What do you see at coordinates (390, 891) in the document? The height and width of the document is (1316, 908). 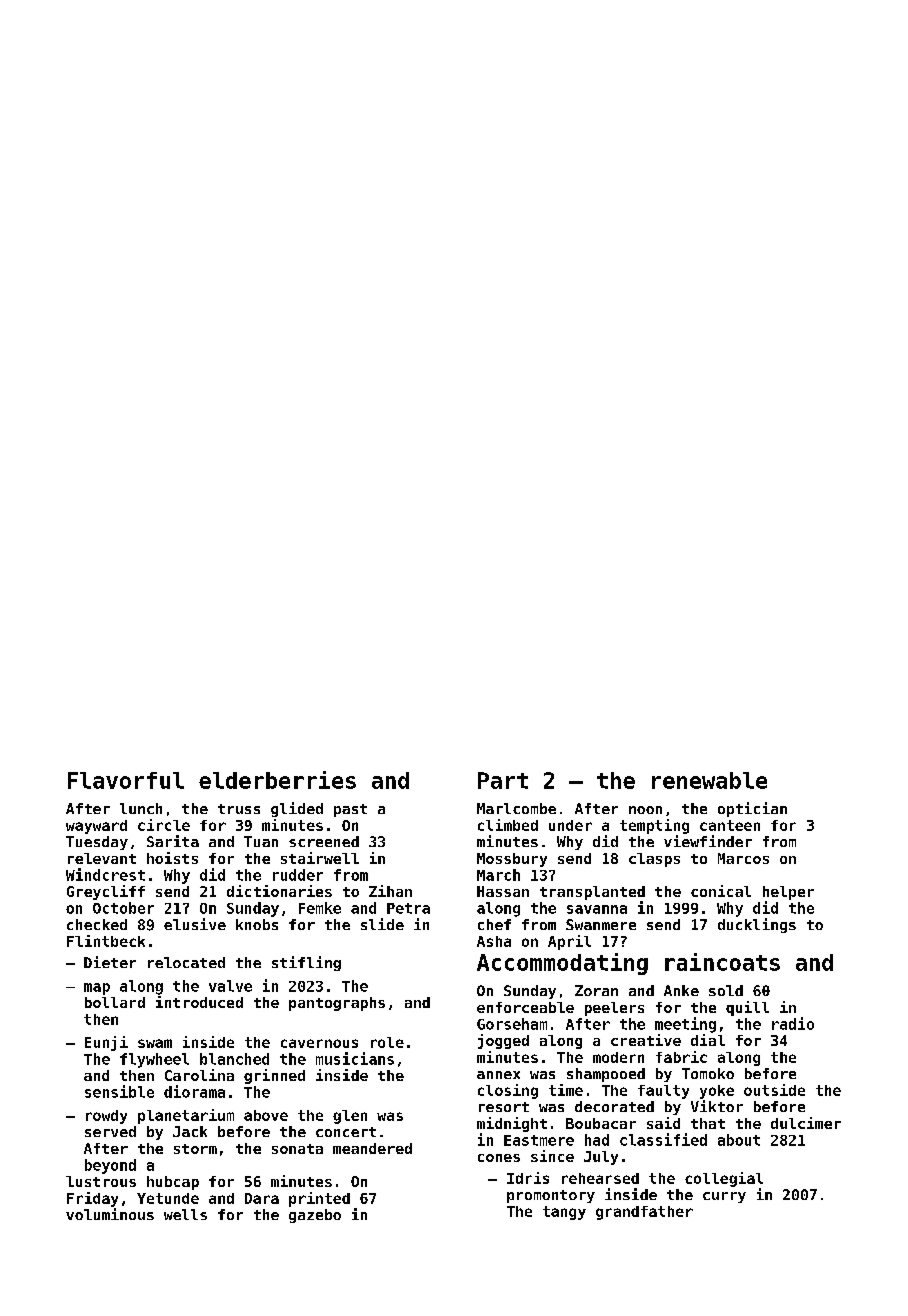 I see `Zihan` at bounding box center [390, 891].
